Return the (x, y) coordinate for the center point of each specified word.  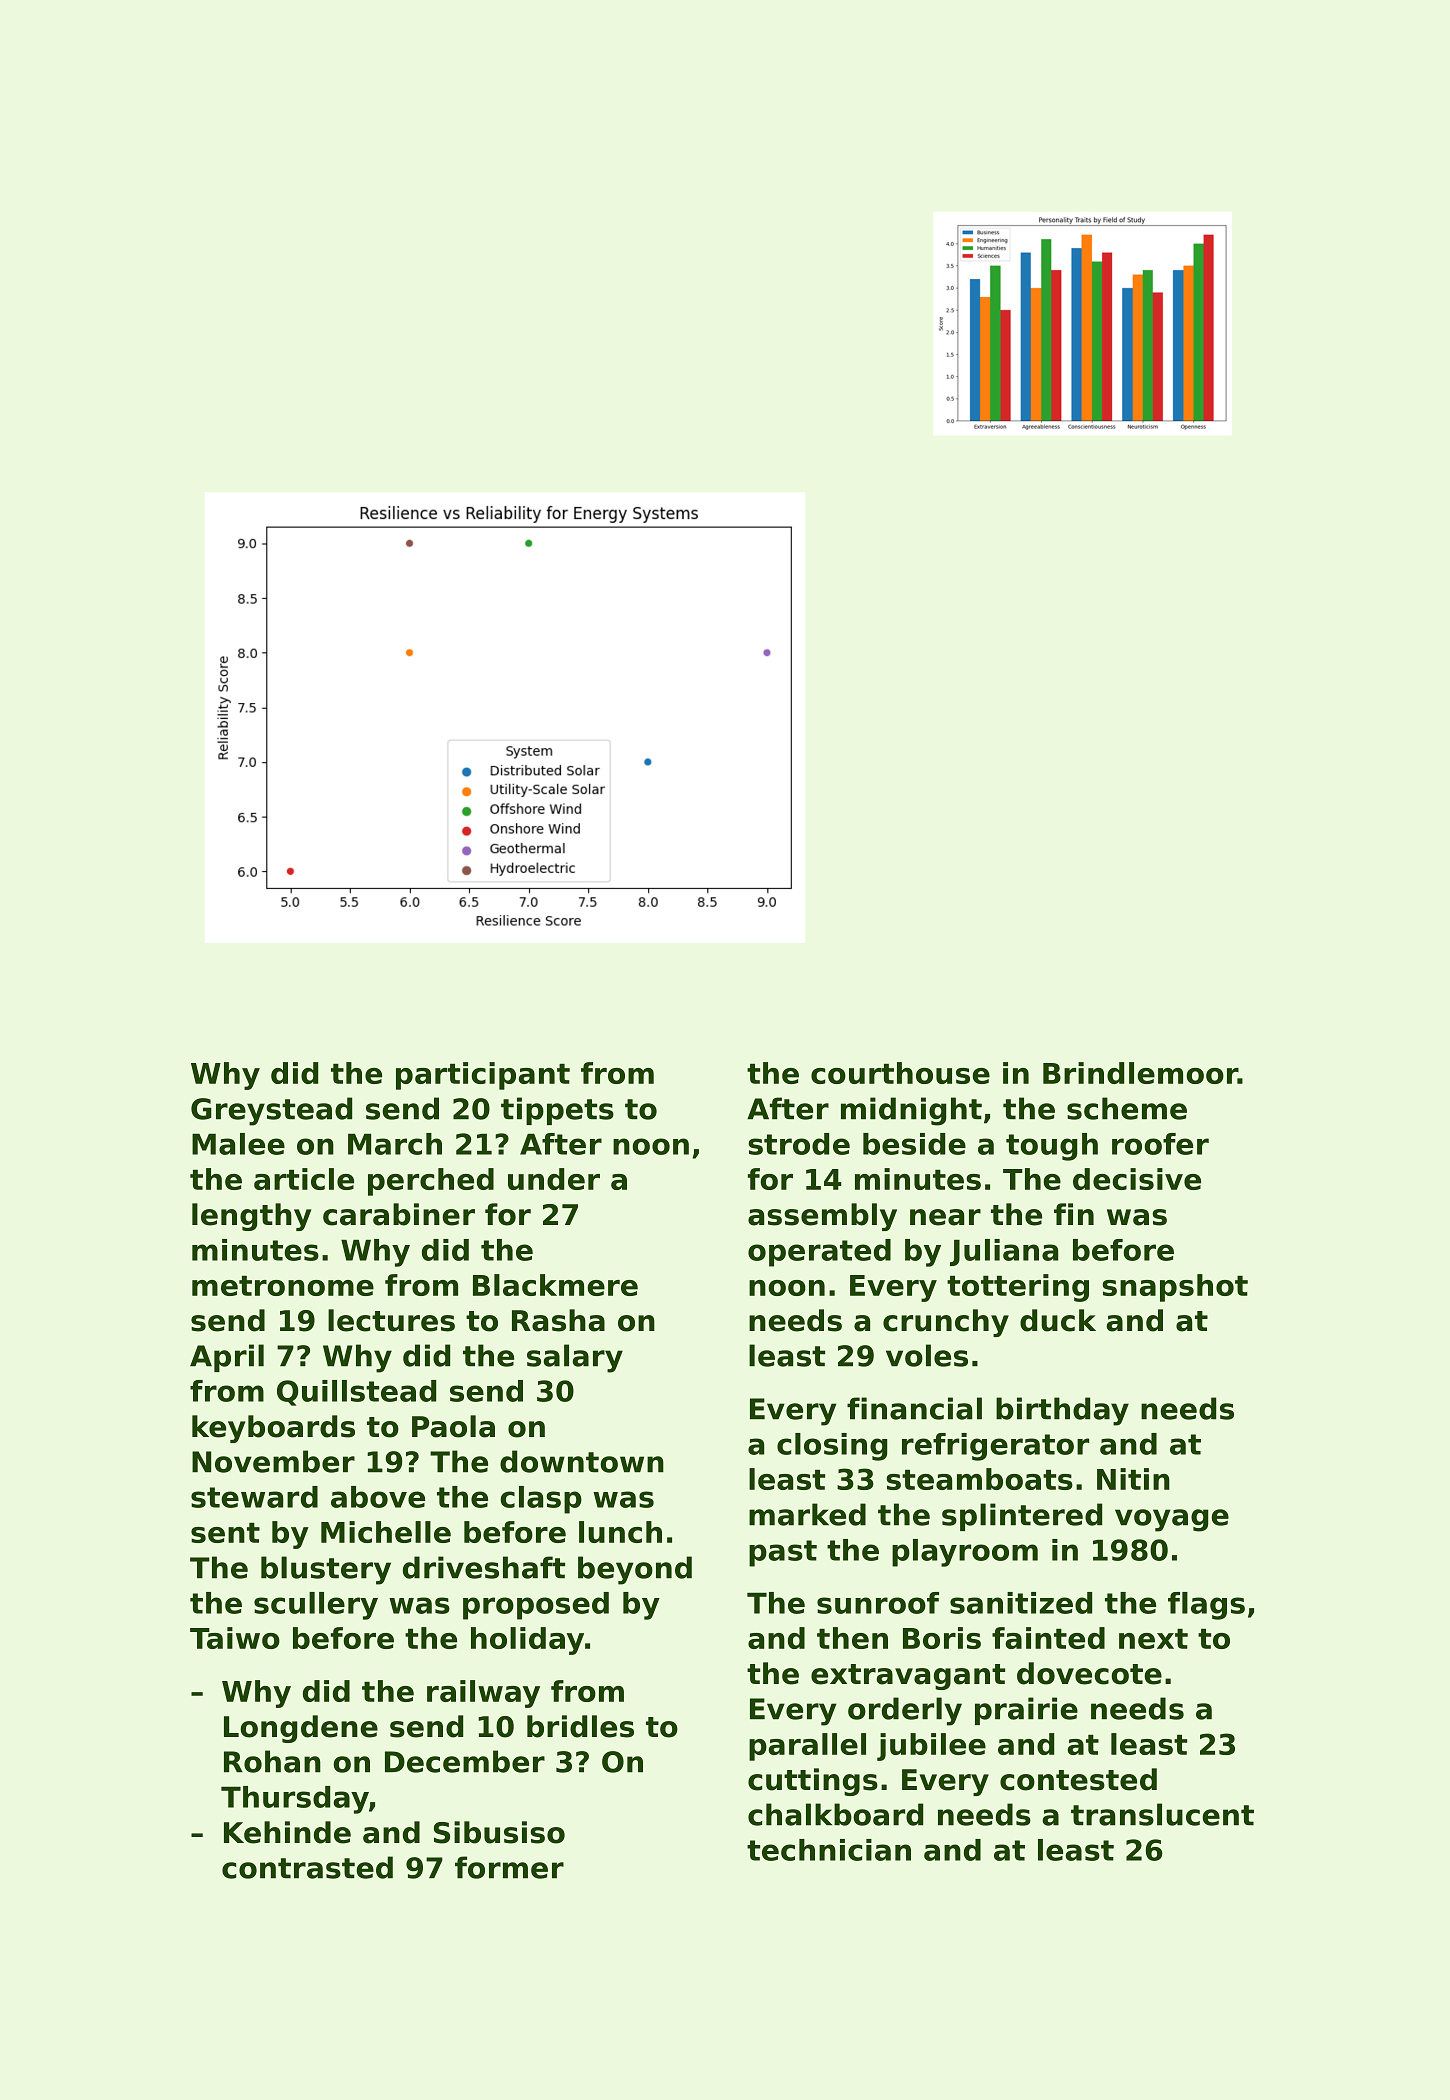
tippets (557, 1111)
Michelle (386, 1532)
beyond (635, 1570)
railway (483, 1694)
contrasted (307, 1867)
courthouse (900, 1073)
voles (927, 1355)
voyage (1172, 1520)
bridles (580, 1726)
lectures (391, 1320)
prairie (1026, 1711)
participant (483, 1076)
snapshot (1175, 1288)
